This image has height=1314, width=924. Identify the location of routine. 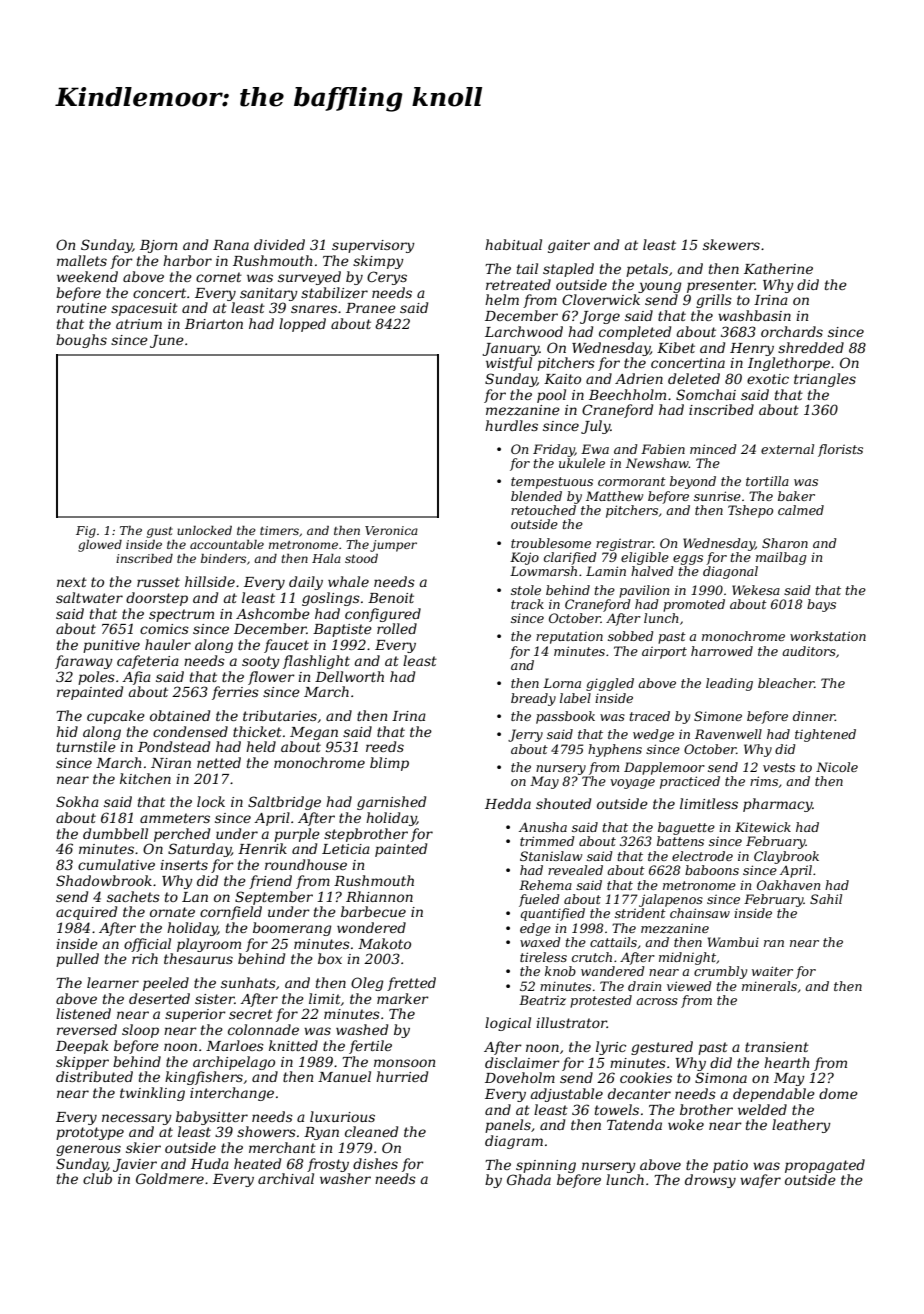
(82, 308).
